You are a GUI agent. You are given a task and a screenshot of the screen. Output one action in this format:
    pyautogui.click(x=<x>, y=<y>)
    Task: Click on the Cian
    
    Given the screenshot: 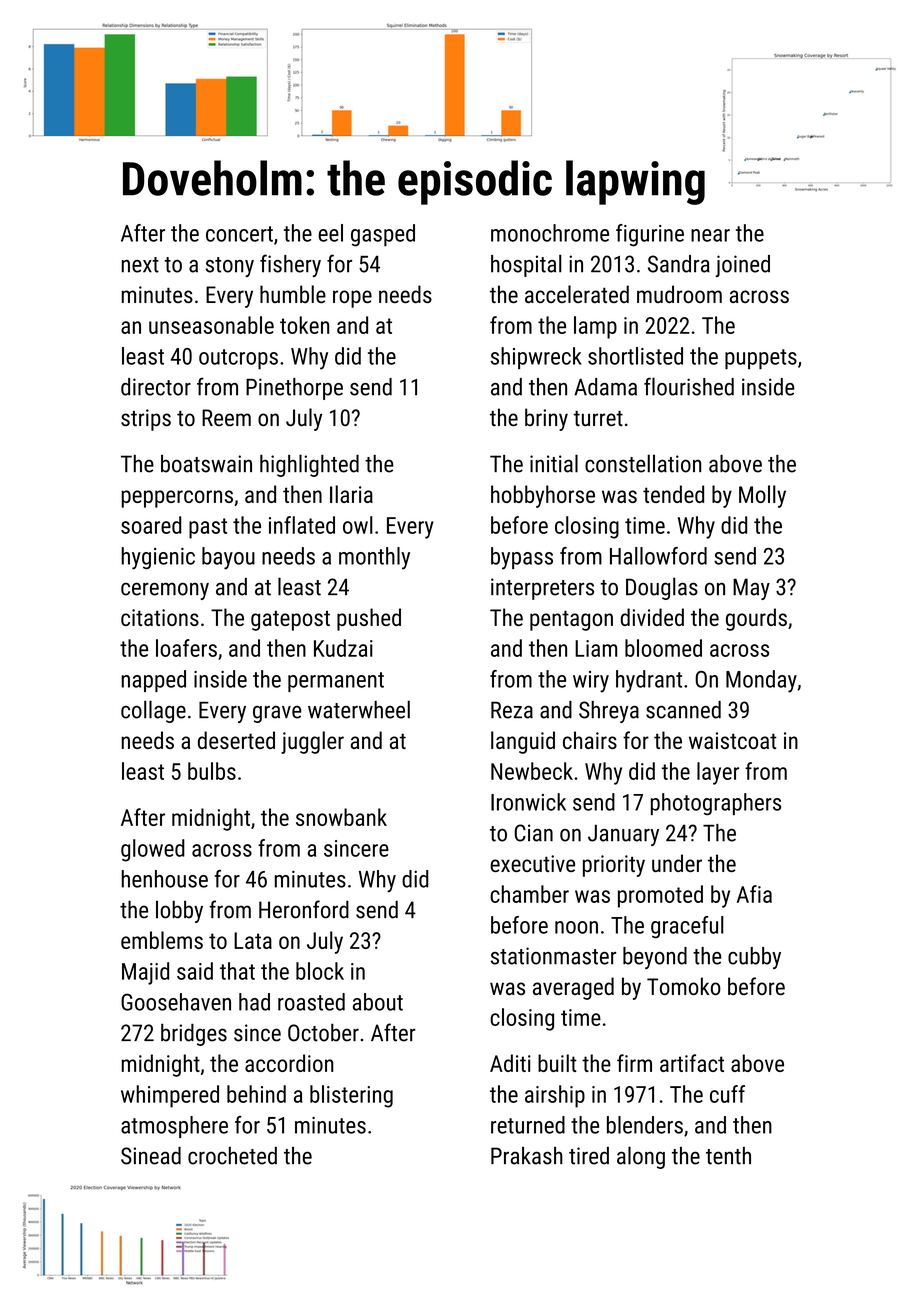 What is the action you would take?
    pyautogui.click(x=534, y=833)
